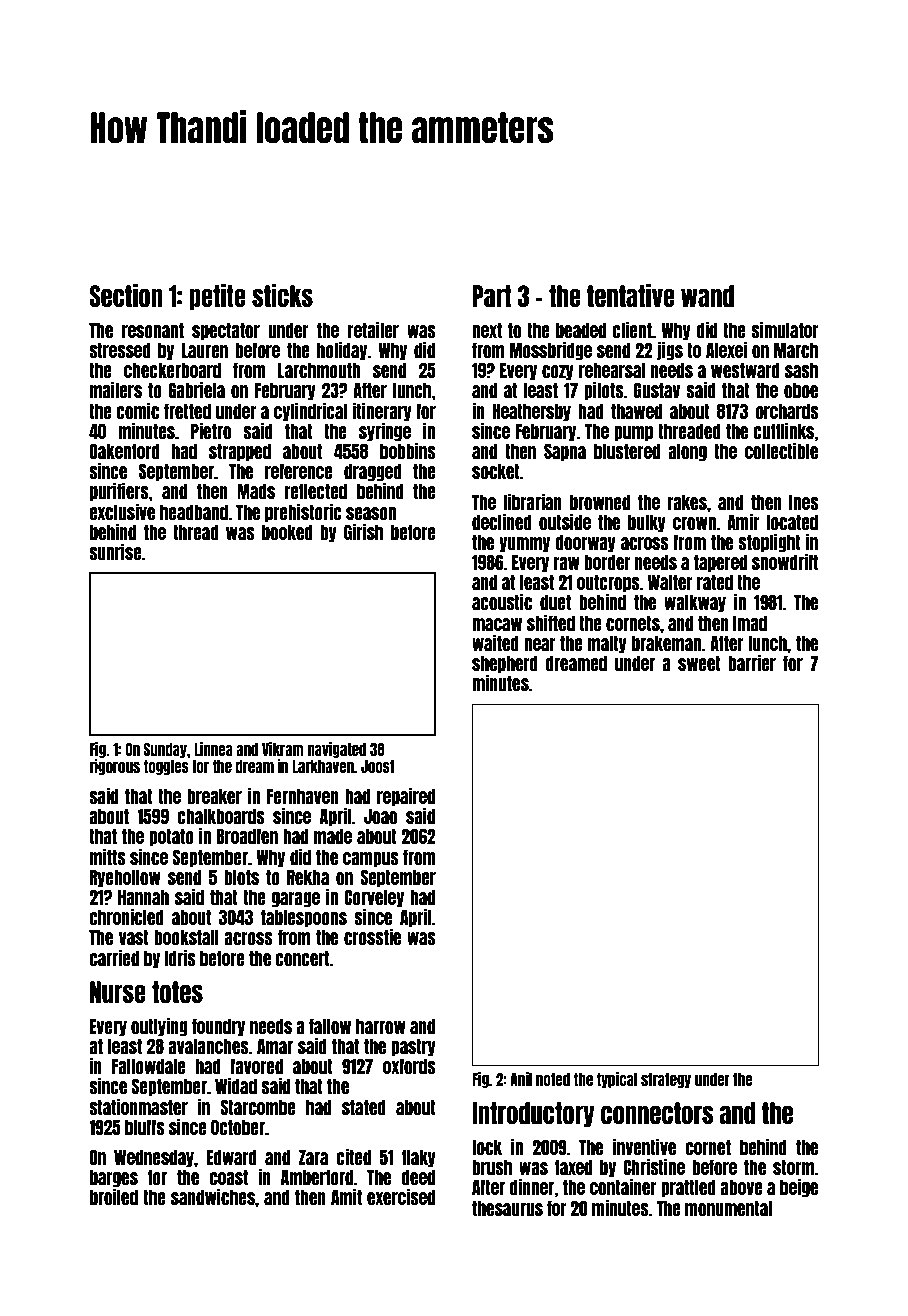 This screenshot has width=908, height=1316. I want to click on garage, so click(296, 899).
